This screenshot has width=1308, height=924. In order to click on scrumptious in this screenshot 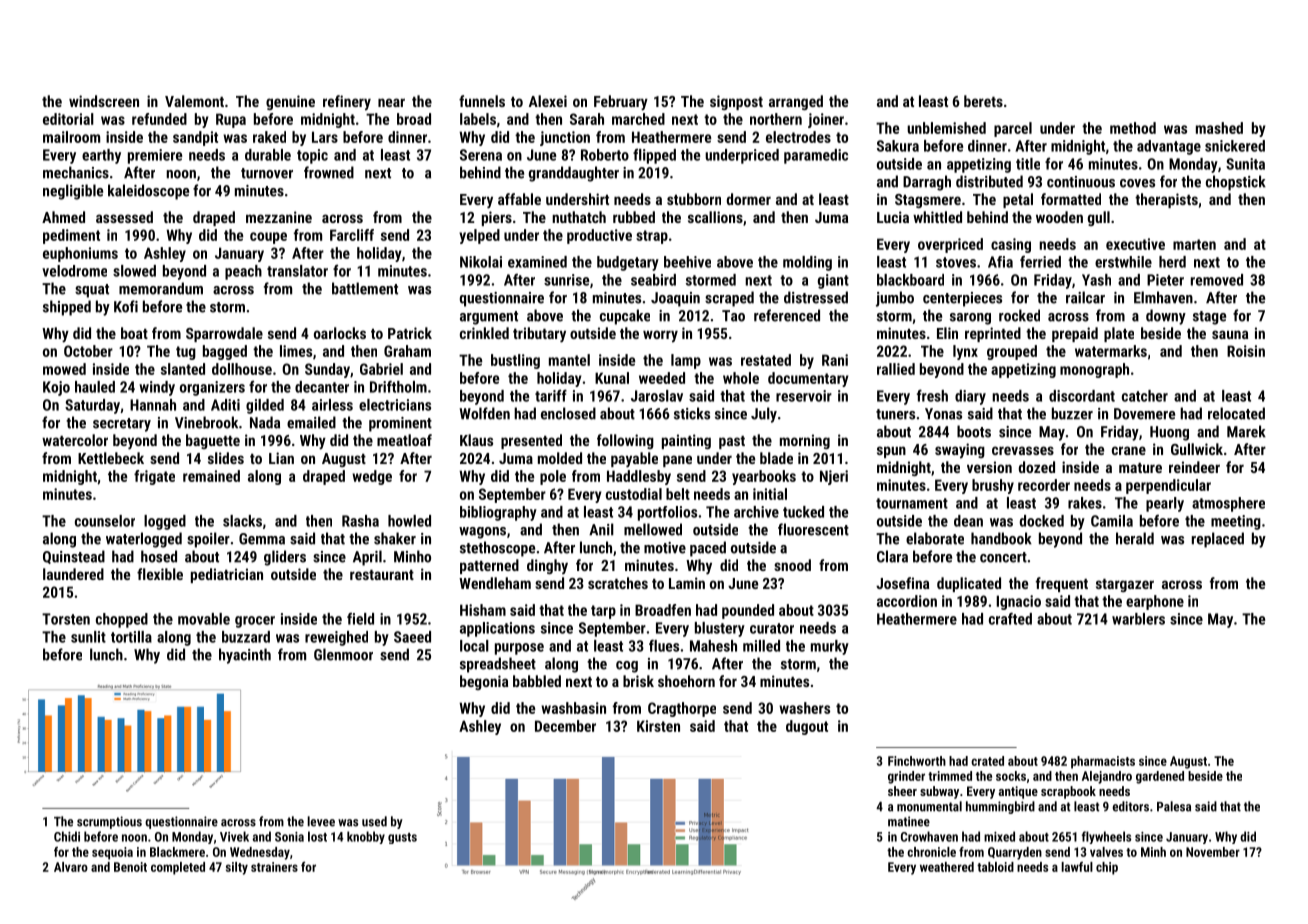, I will do `click(109, 822)`.
